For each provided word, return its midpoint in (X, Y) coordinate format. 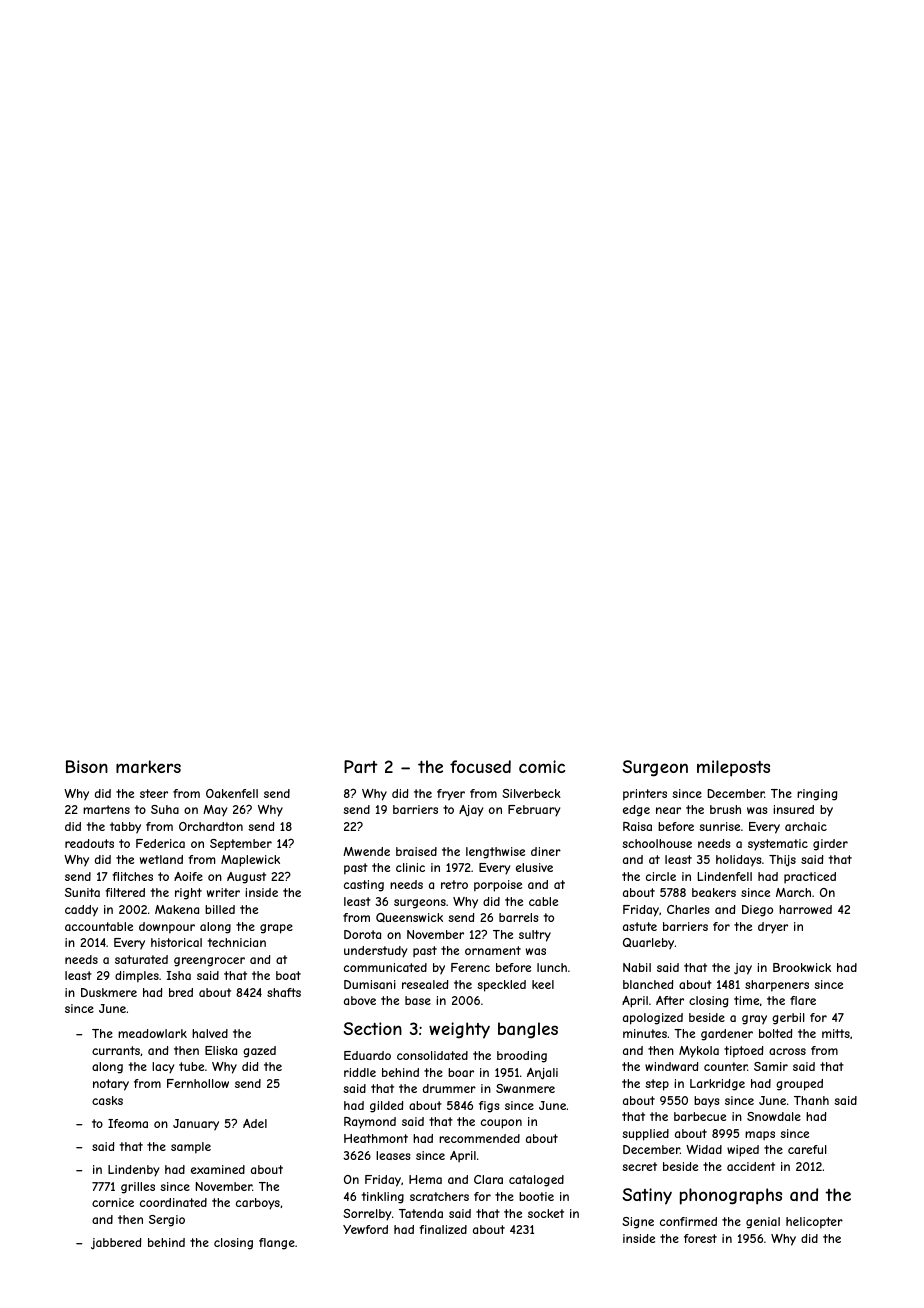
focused (480, 766)
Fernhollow (198, 1083)
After (670, 1000)
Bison (87, 766)
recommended (479, 1138)
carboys (258, 1204)
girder (830, 845)
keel (543, 984)
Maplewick (250, 861)
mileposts (733, 768)
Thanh (811, 1100)
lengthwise (495, 853)
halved (210, 1033)
